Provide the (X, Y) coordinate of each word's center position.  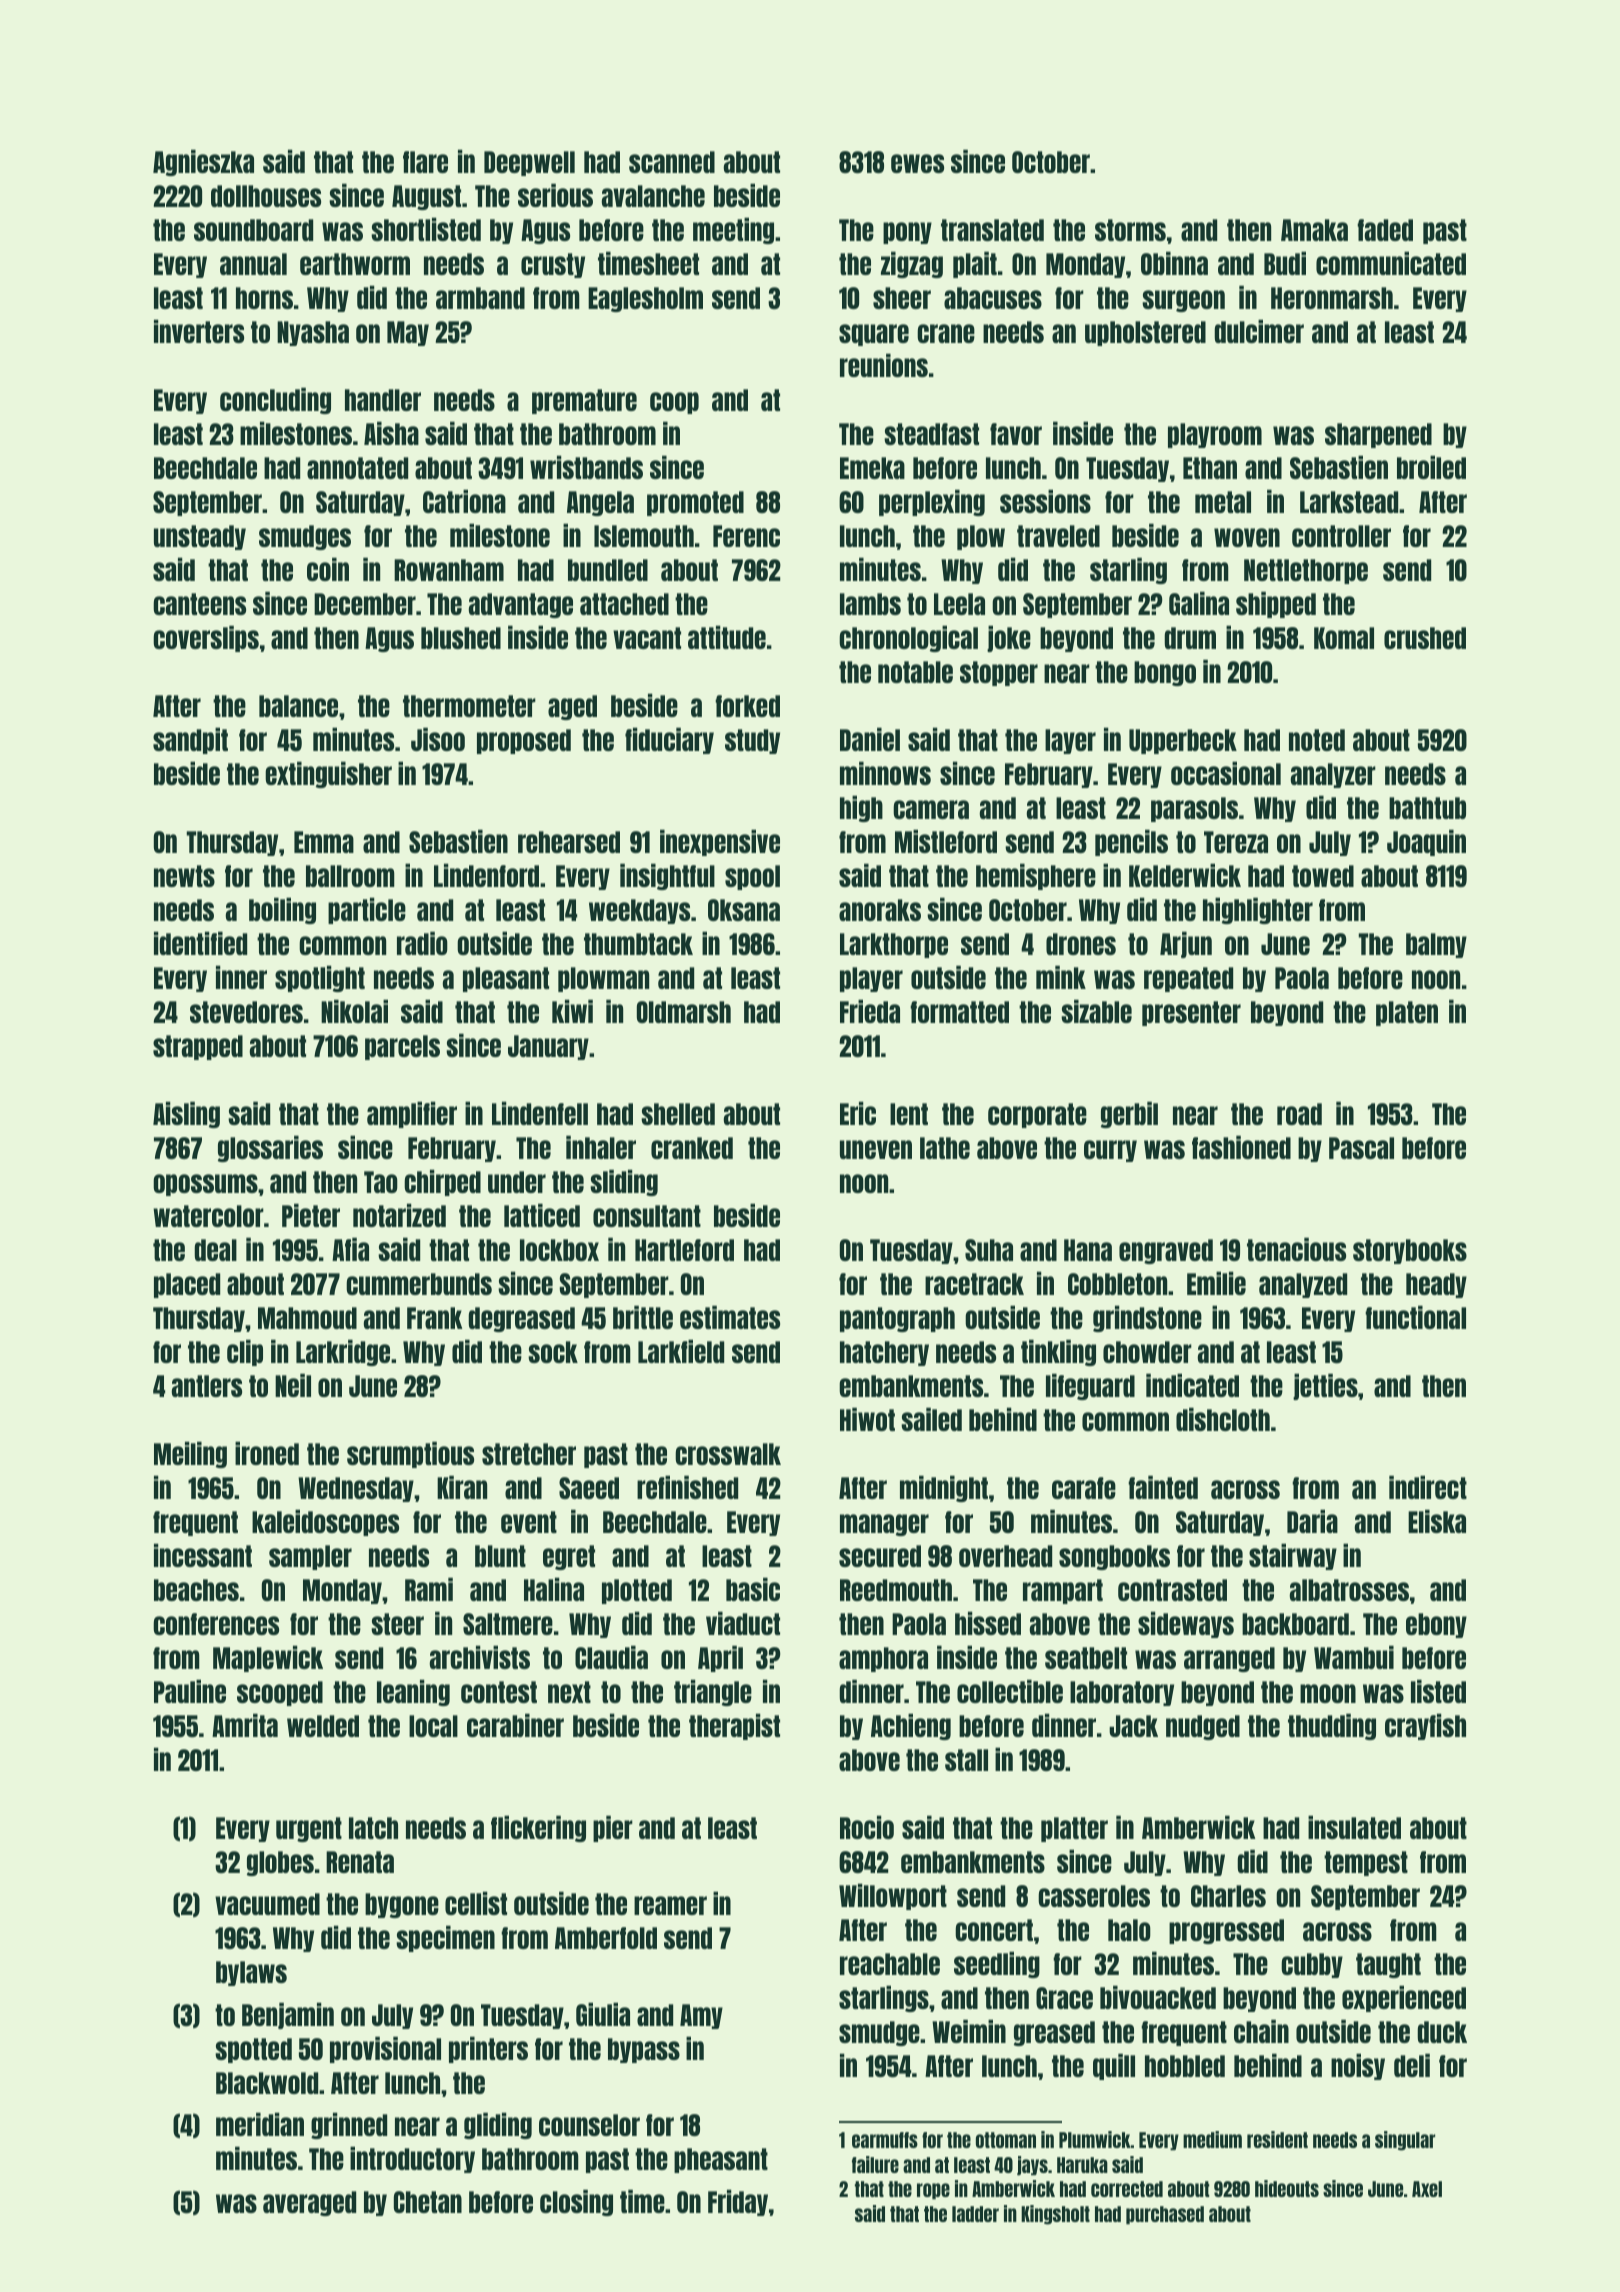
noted (1317, 740)
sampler (310, 1557)
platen (1407, 1013)
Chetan (428, 2202)
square (874, 335)
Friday (738, 2202)
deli (1412, 2065)
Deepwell (529, 163)
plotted (637, 1591)
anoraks (880, 910)
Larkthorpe (894, 945)
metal (1223, 502)
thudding (1332, 1726)
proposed (524, 741)
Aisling (186, 1114)
